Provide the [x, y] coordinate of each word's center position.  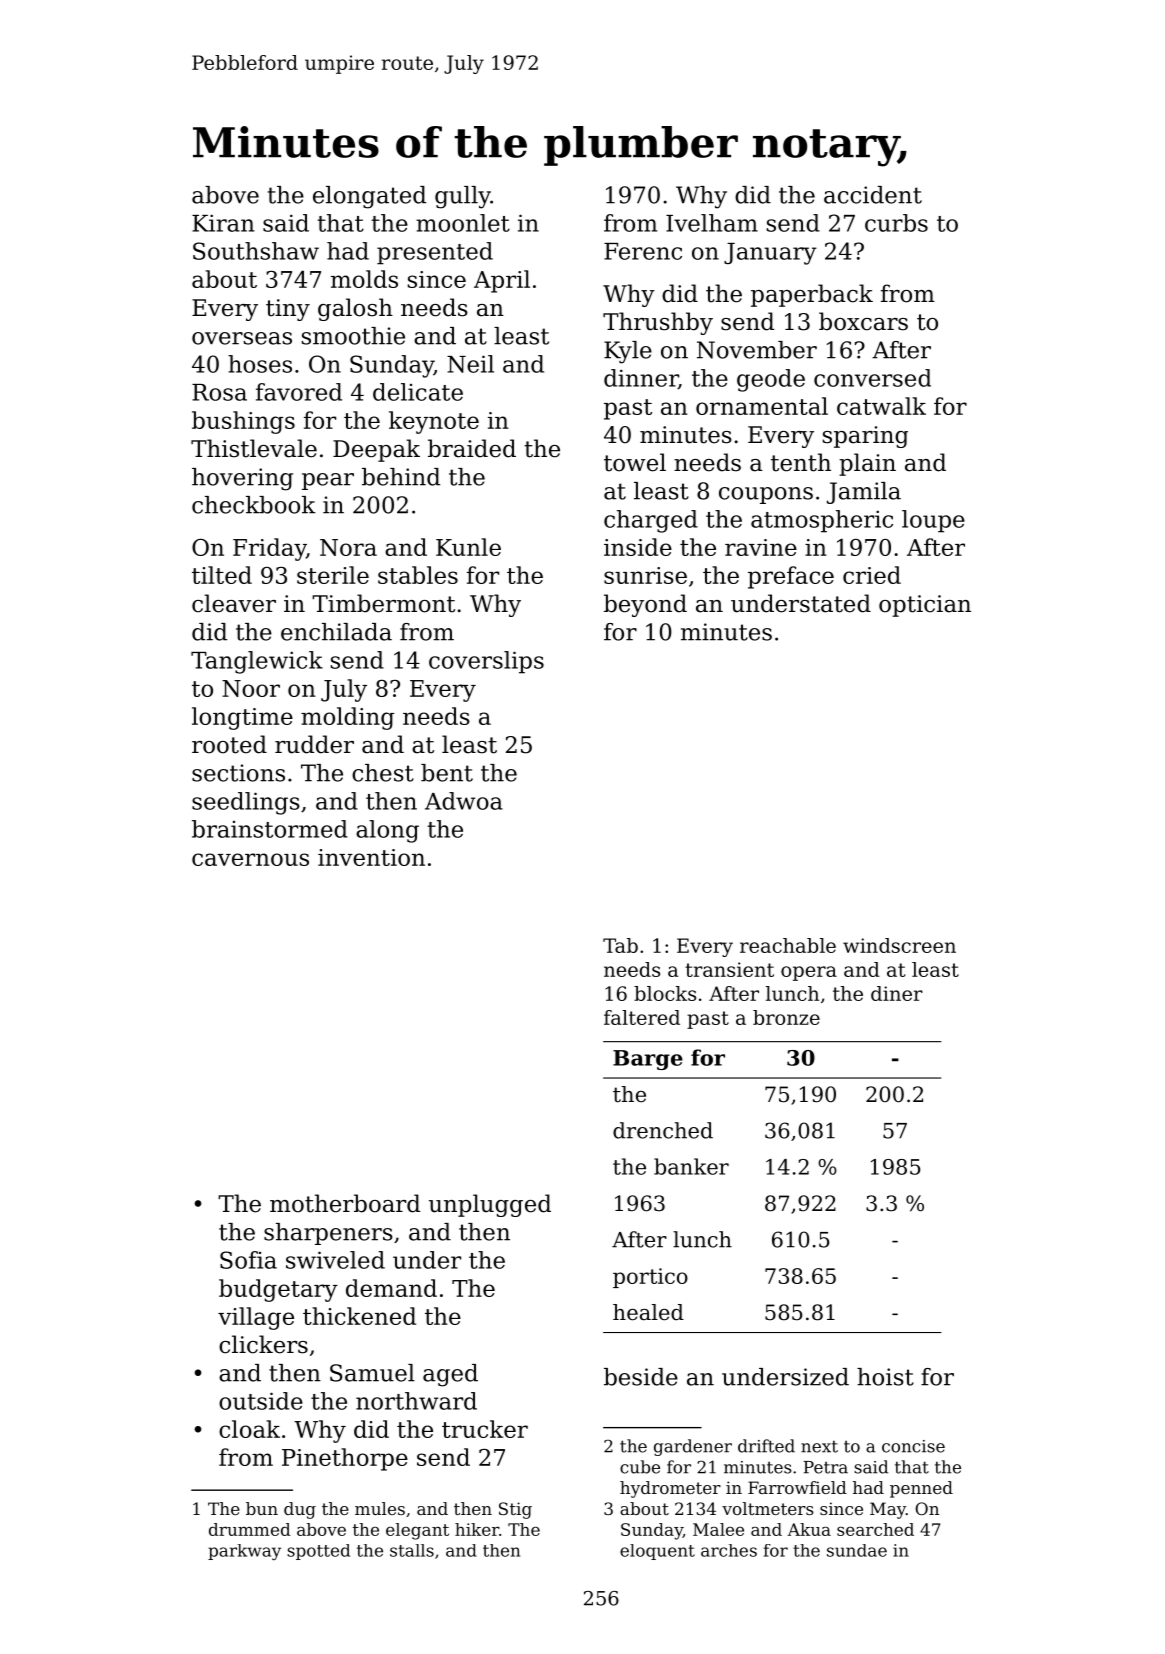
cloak [249, 1429]
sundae [857, 1550]
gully [463, 197]
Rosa [219, 392]
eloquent [657, 1552]
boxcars [863, 321]
